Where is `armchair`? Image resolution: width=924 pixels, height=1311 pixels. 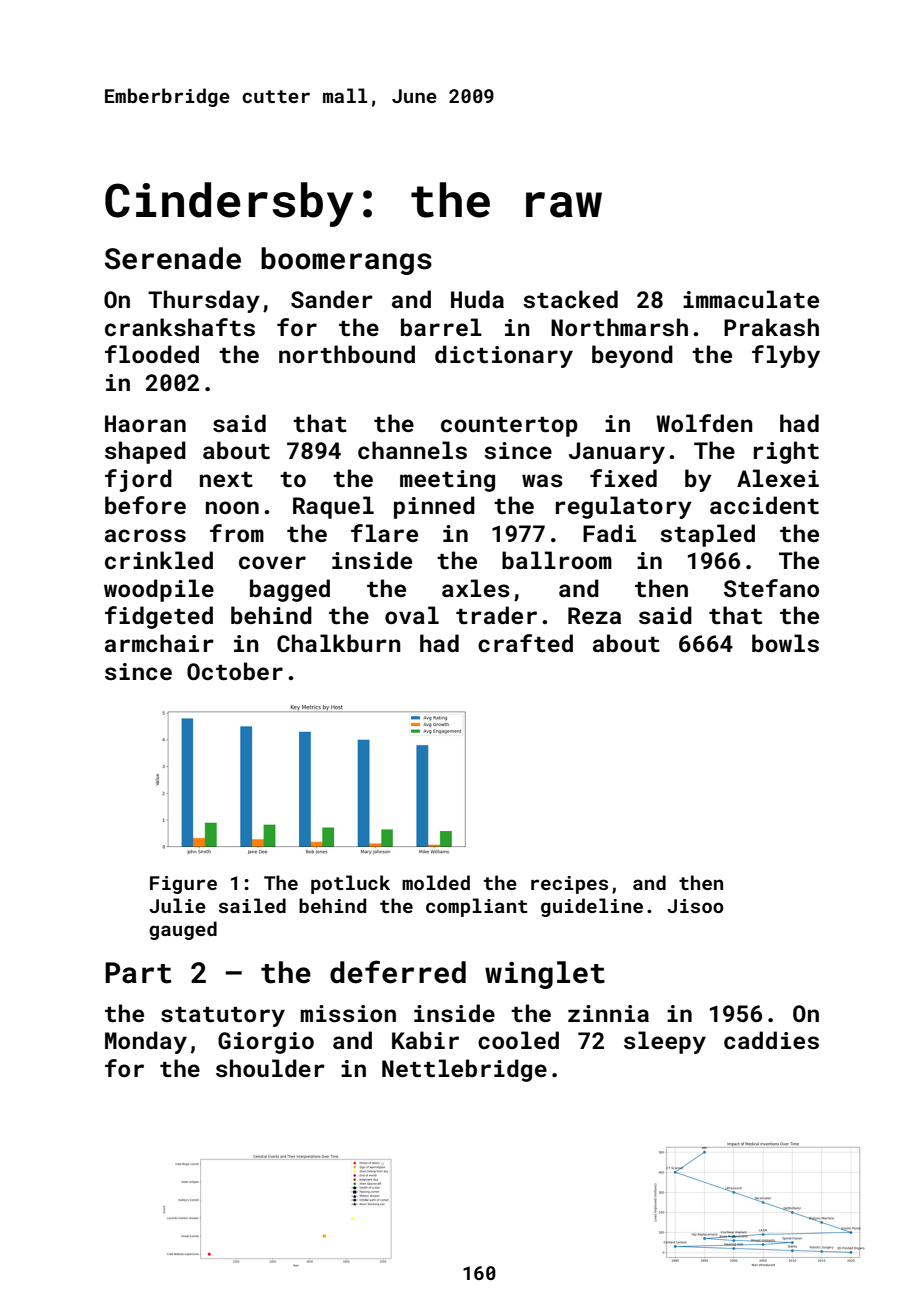 armchair is located at coordinates (159, 643).
